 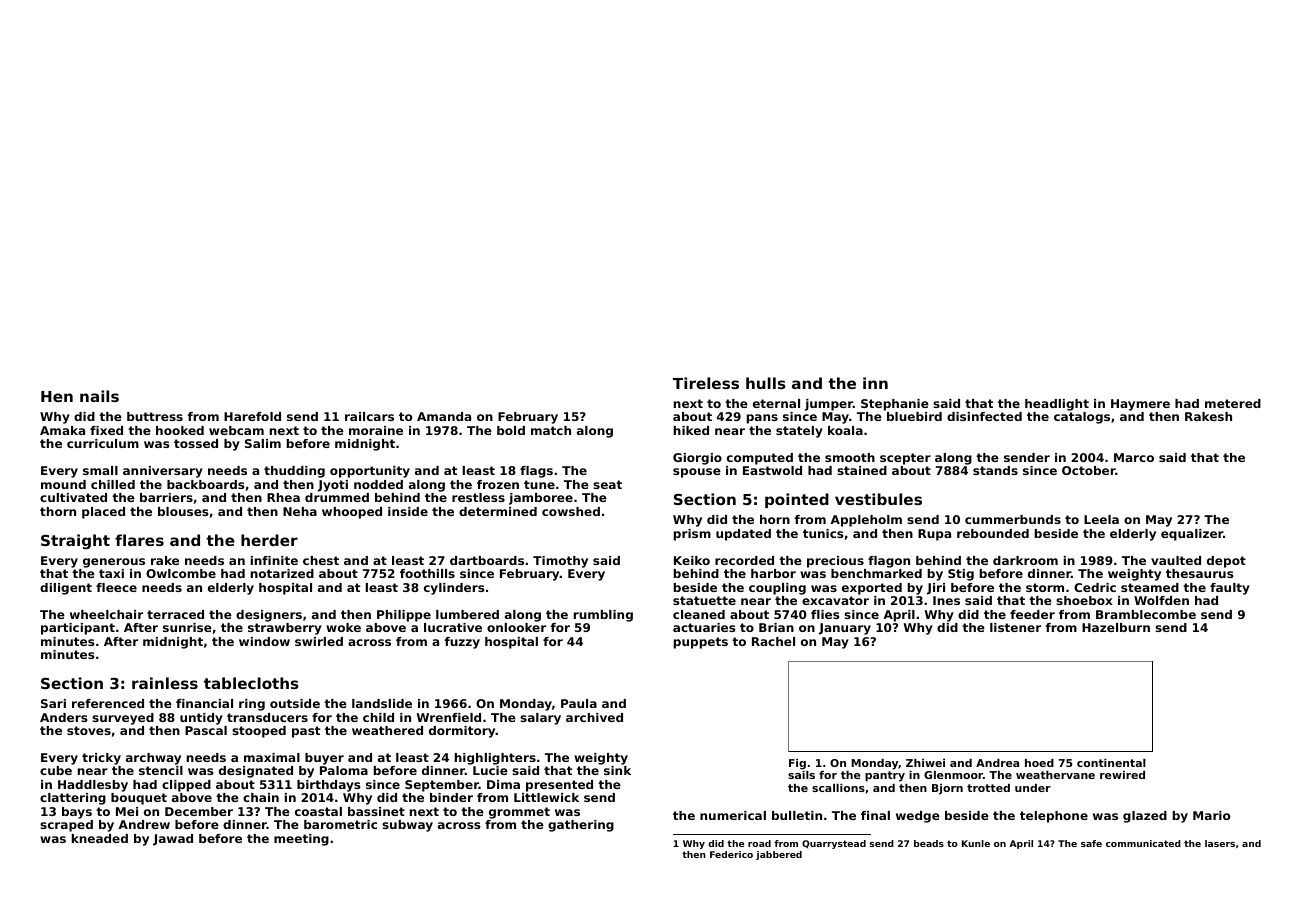 I want to click on dartboards, so click(x=487, y=560).
